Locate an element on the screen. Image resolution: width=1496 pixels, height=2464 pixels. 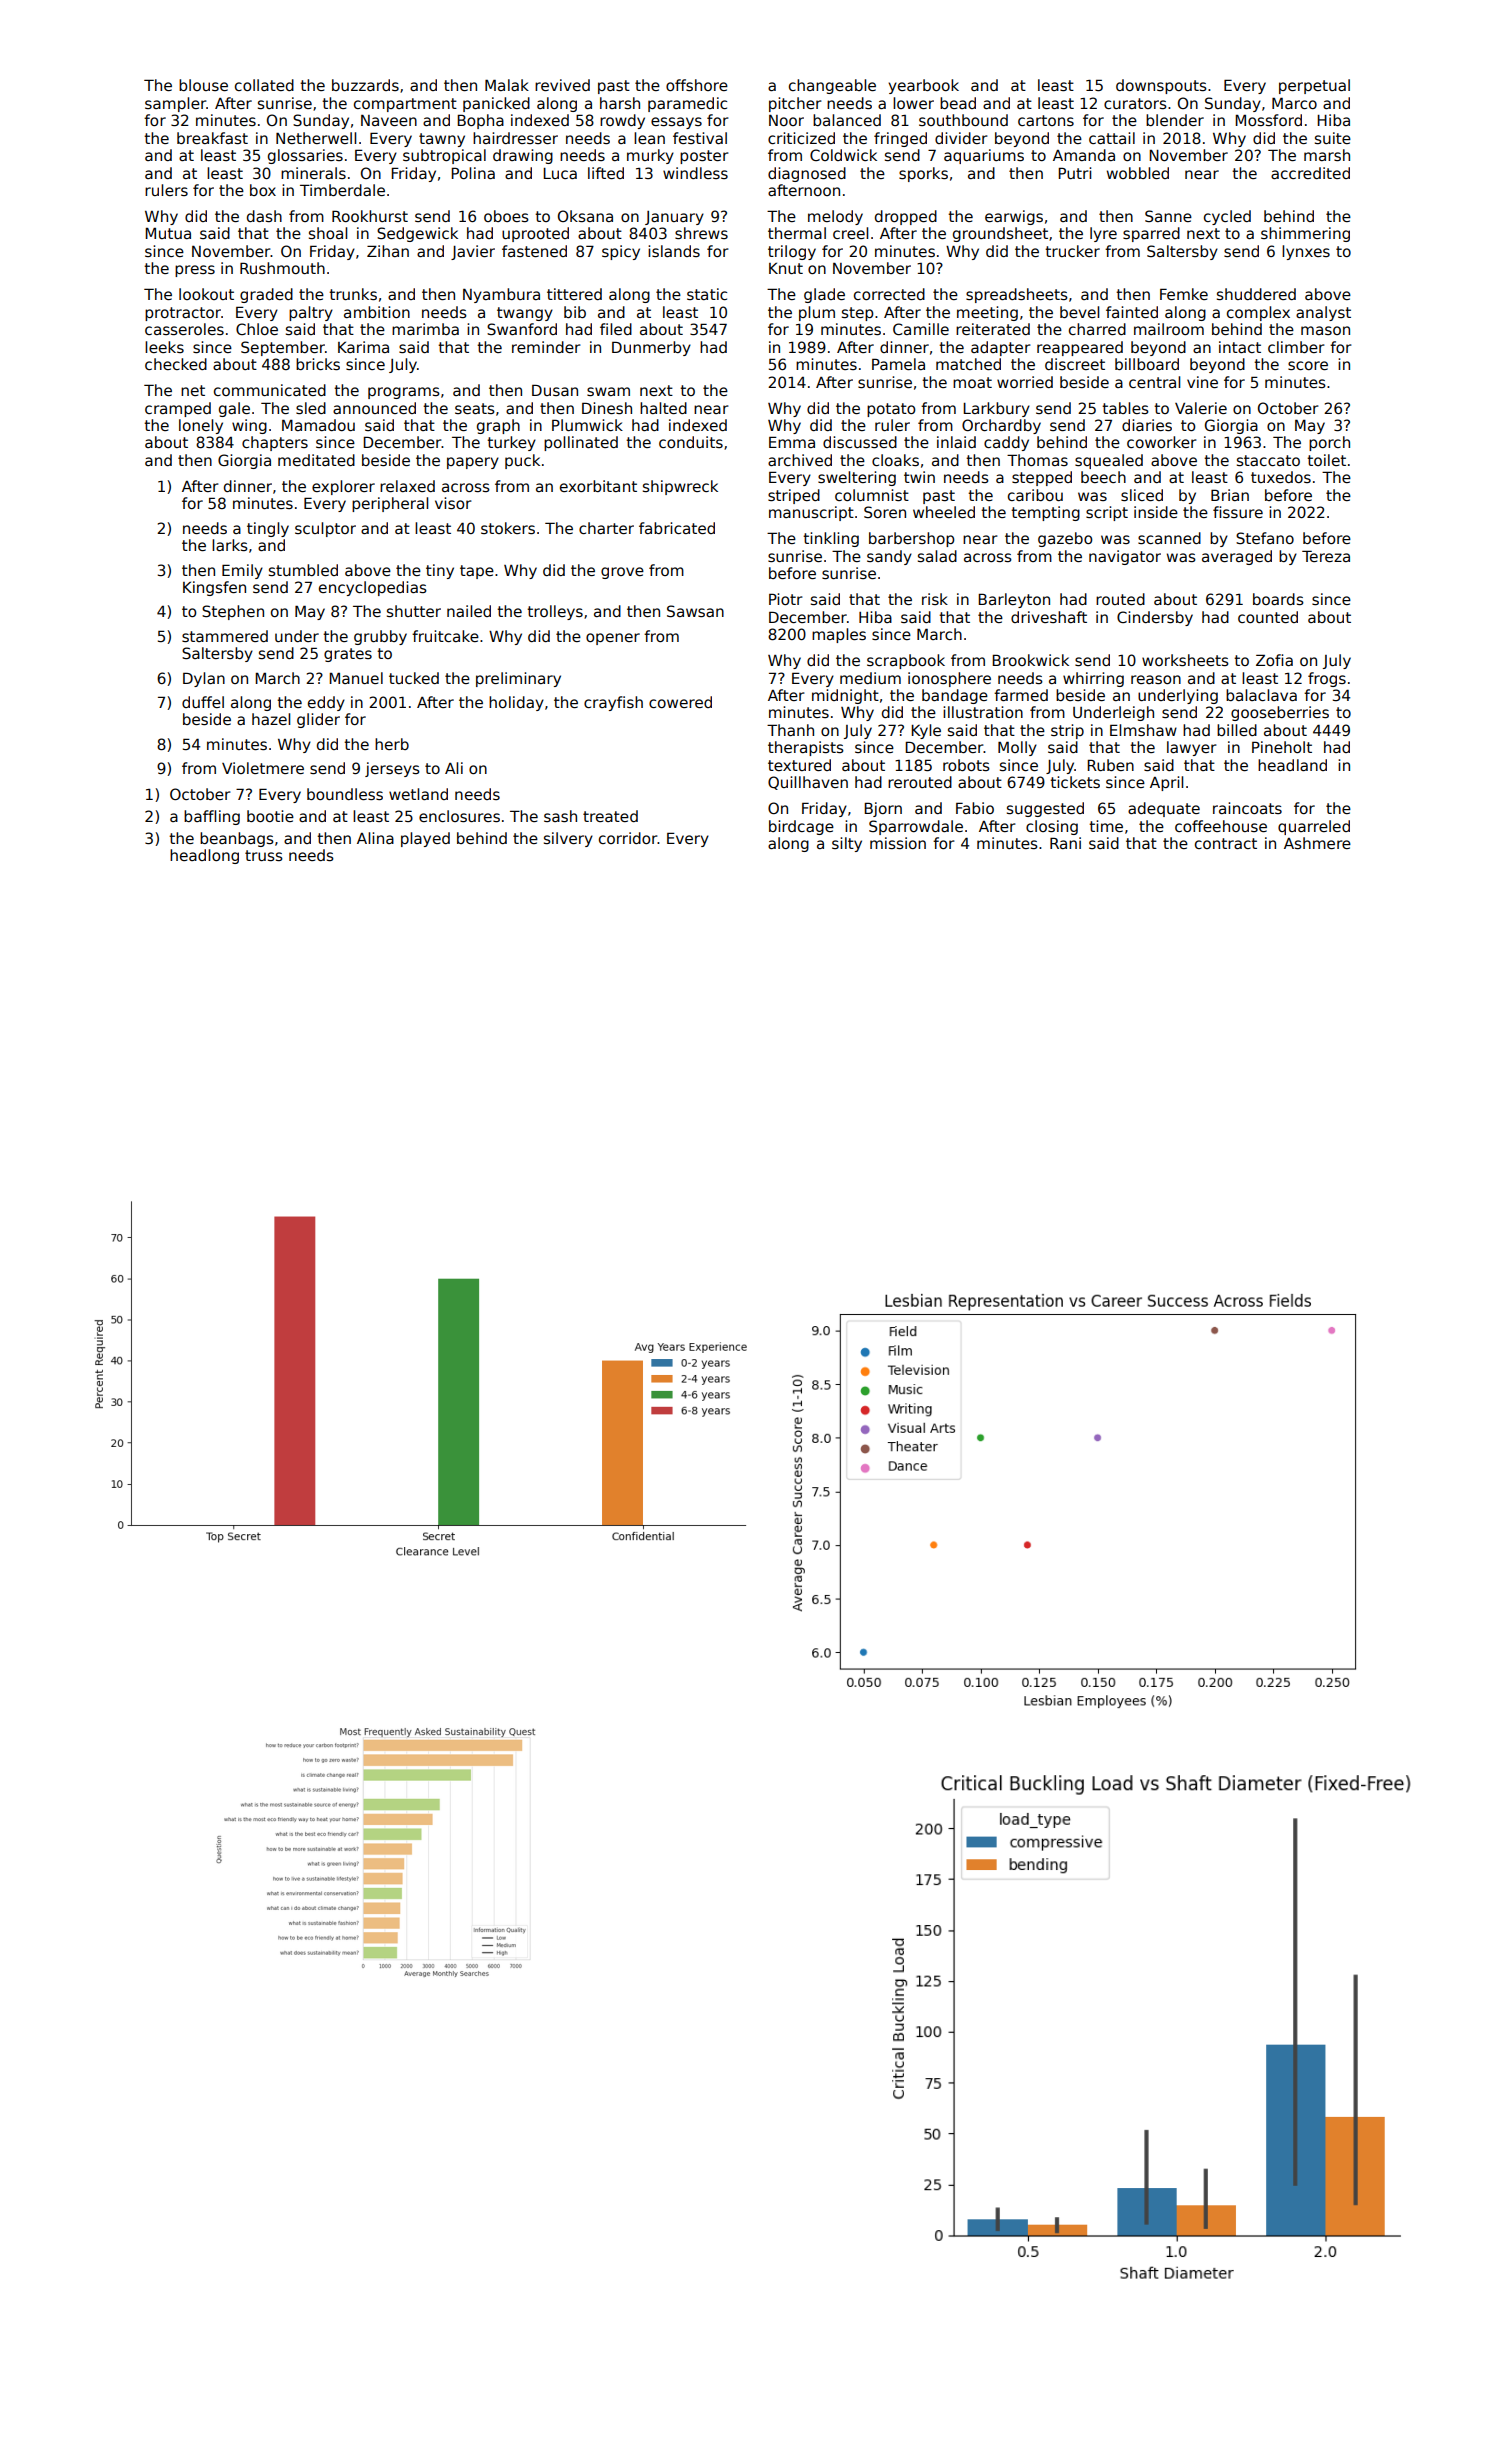
baffling is located at coordinates (212, 817).
